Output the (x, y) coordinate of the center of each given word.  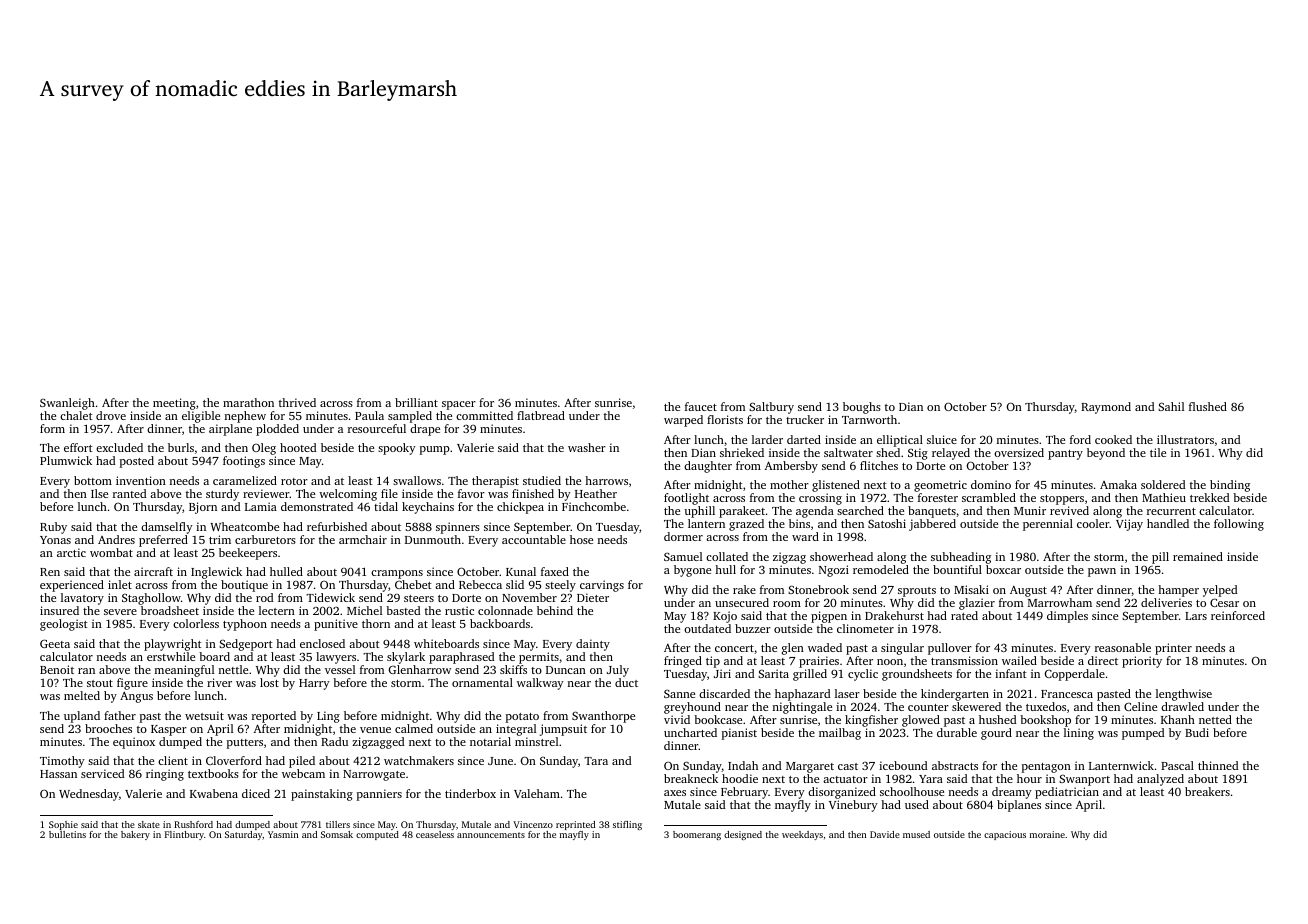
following (1239, 525)
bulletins (67, 834)
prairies (819, 662)
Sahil (1171, 406)
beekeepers (248, 554)
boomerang (697, 835)
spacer (459, 405)
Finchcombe (594, 506)
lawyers (336, 658)
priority (1142, 662)
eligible (201, 417)
